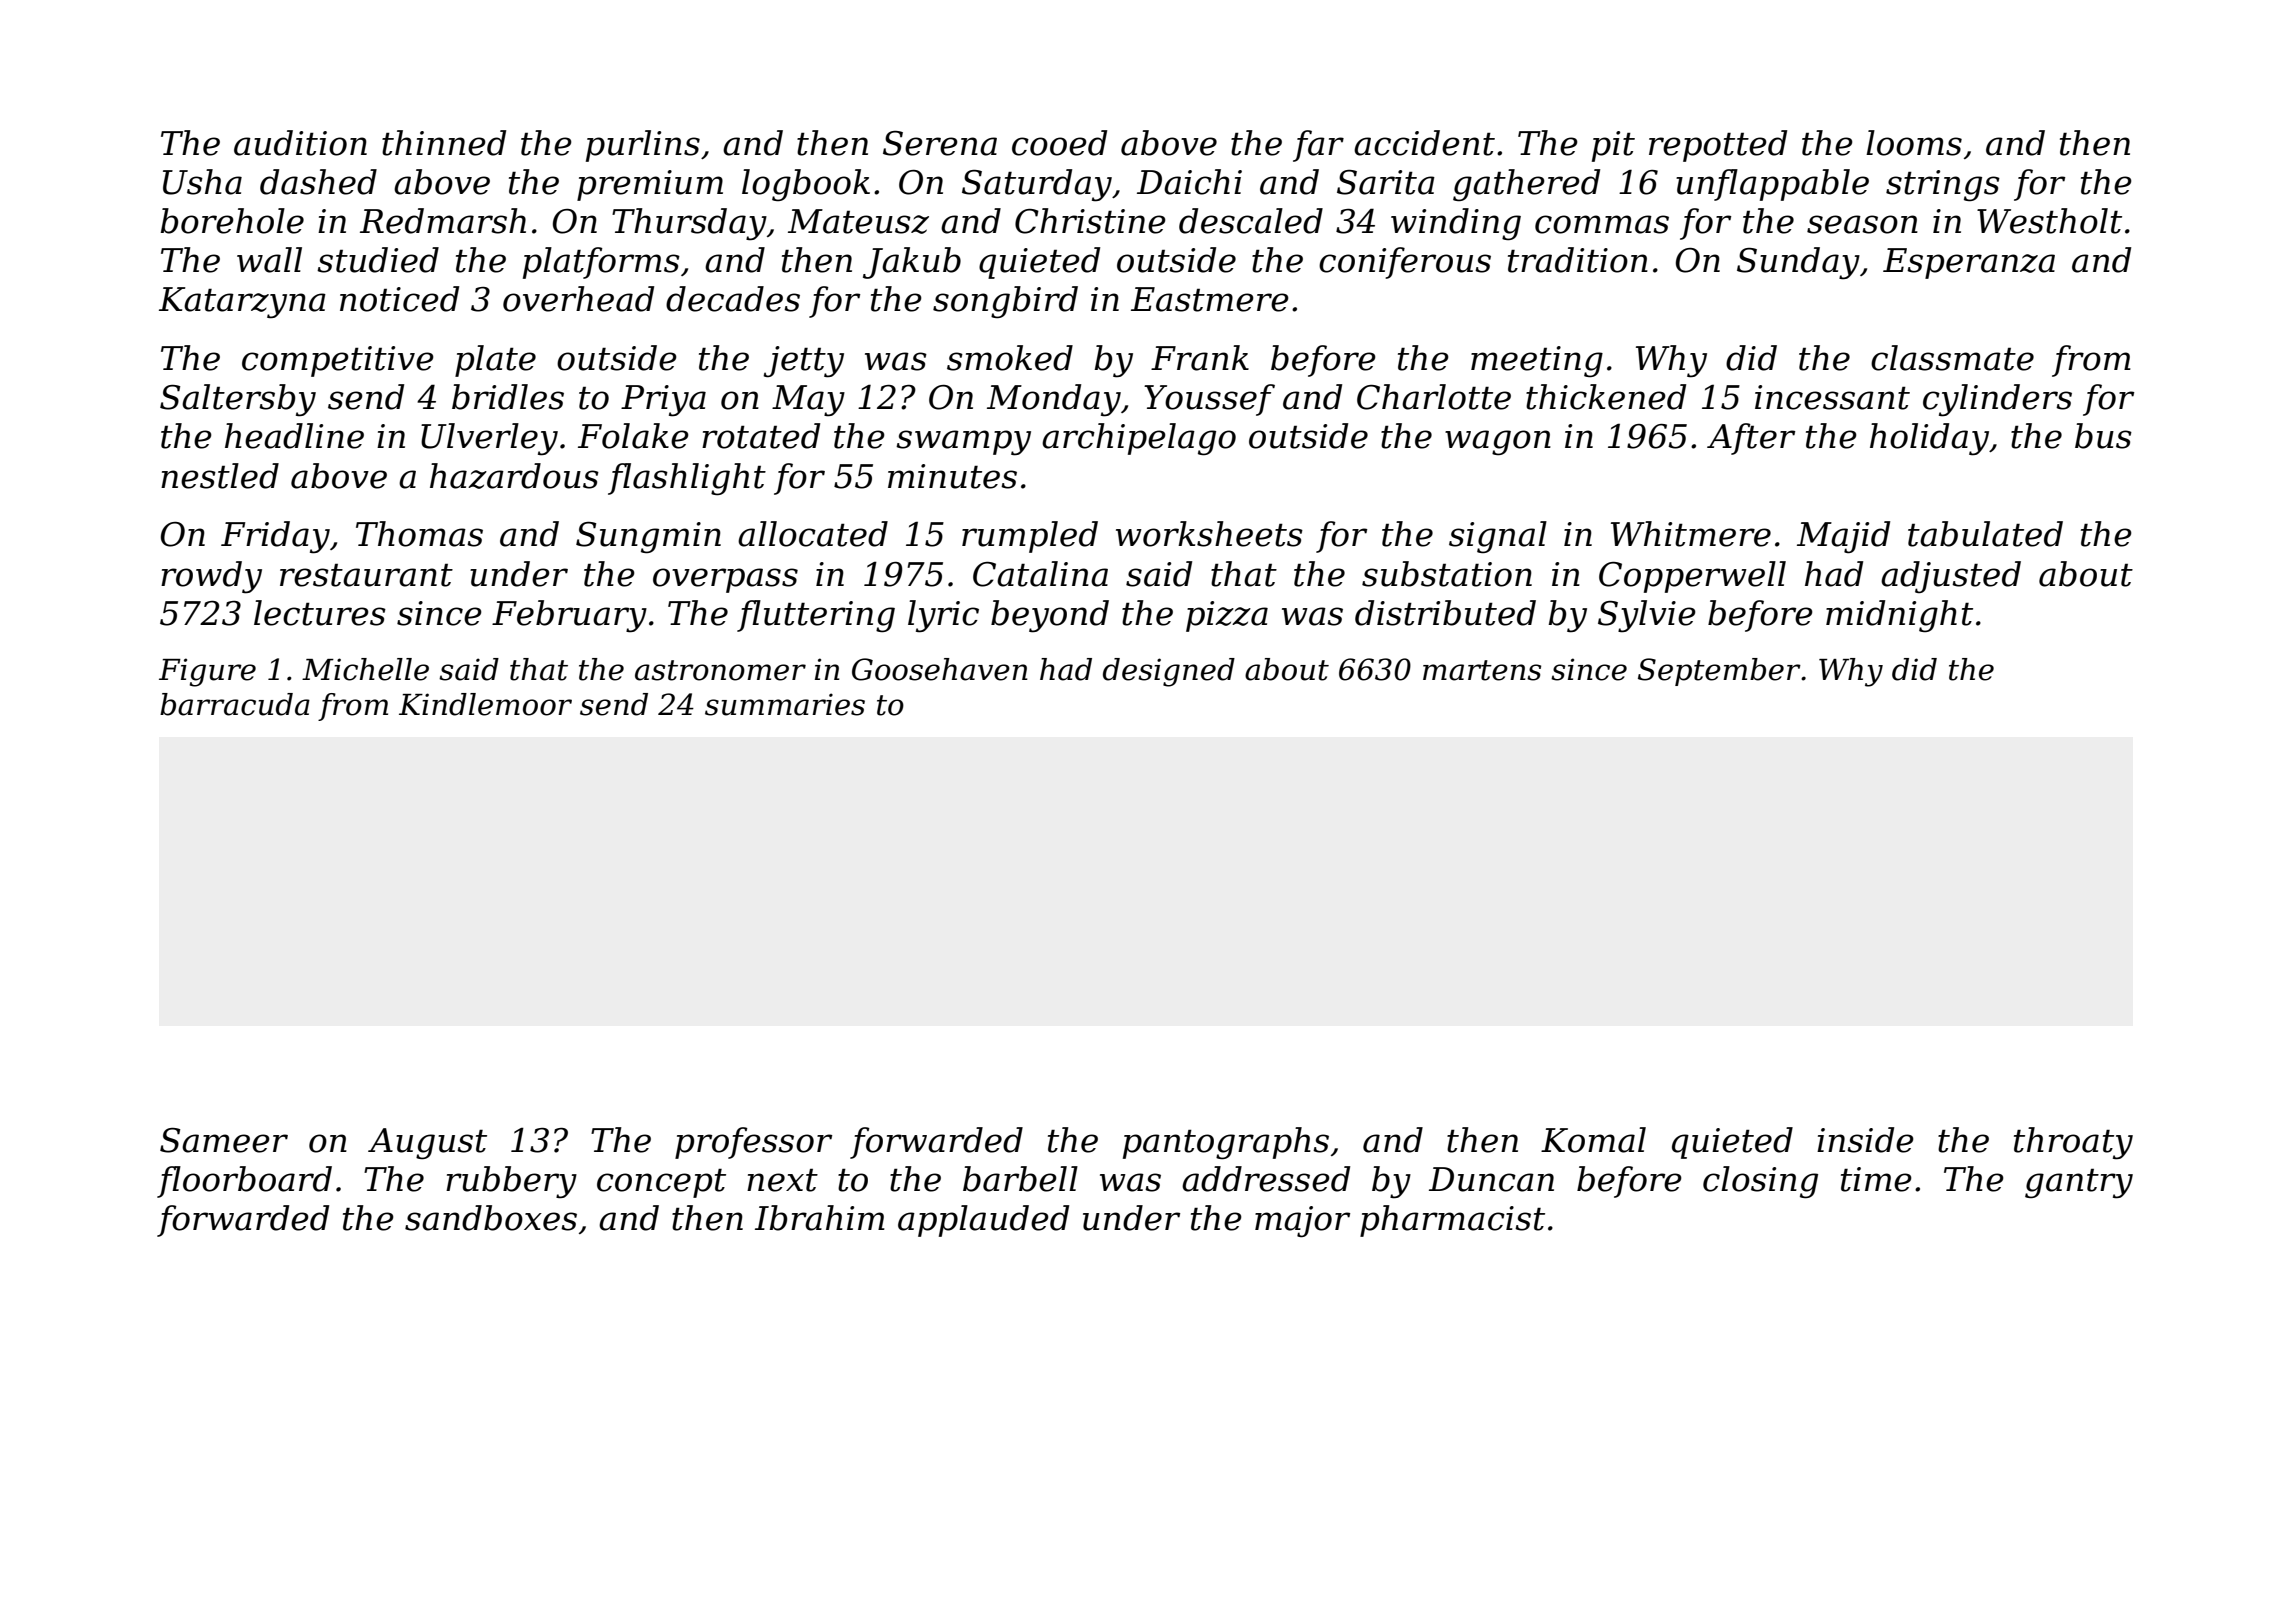  What do you see at coordinates (1899, 616) in the page?
I see `midnight` at bounding box center [1899, 616].
